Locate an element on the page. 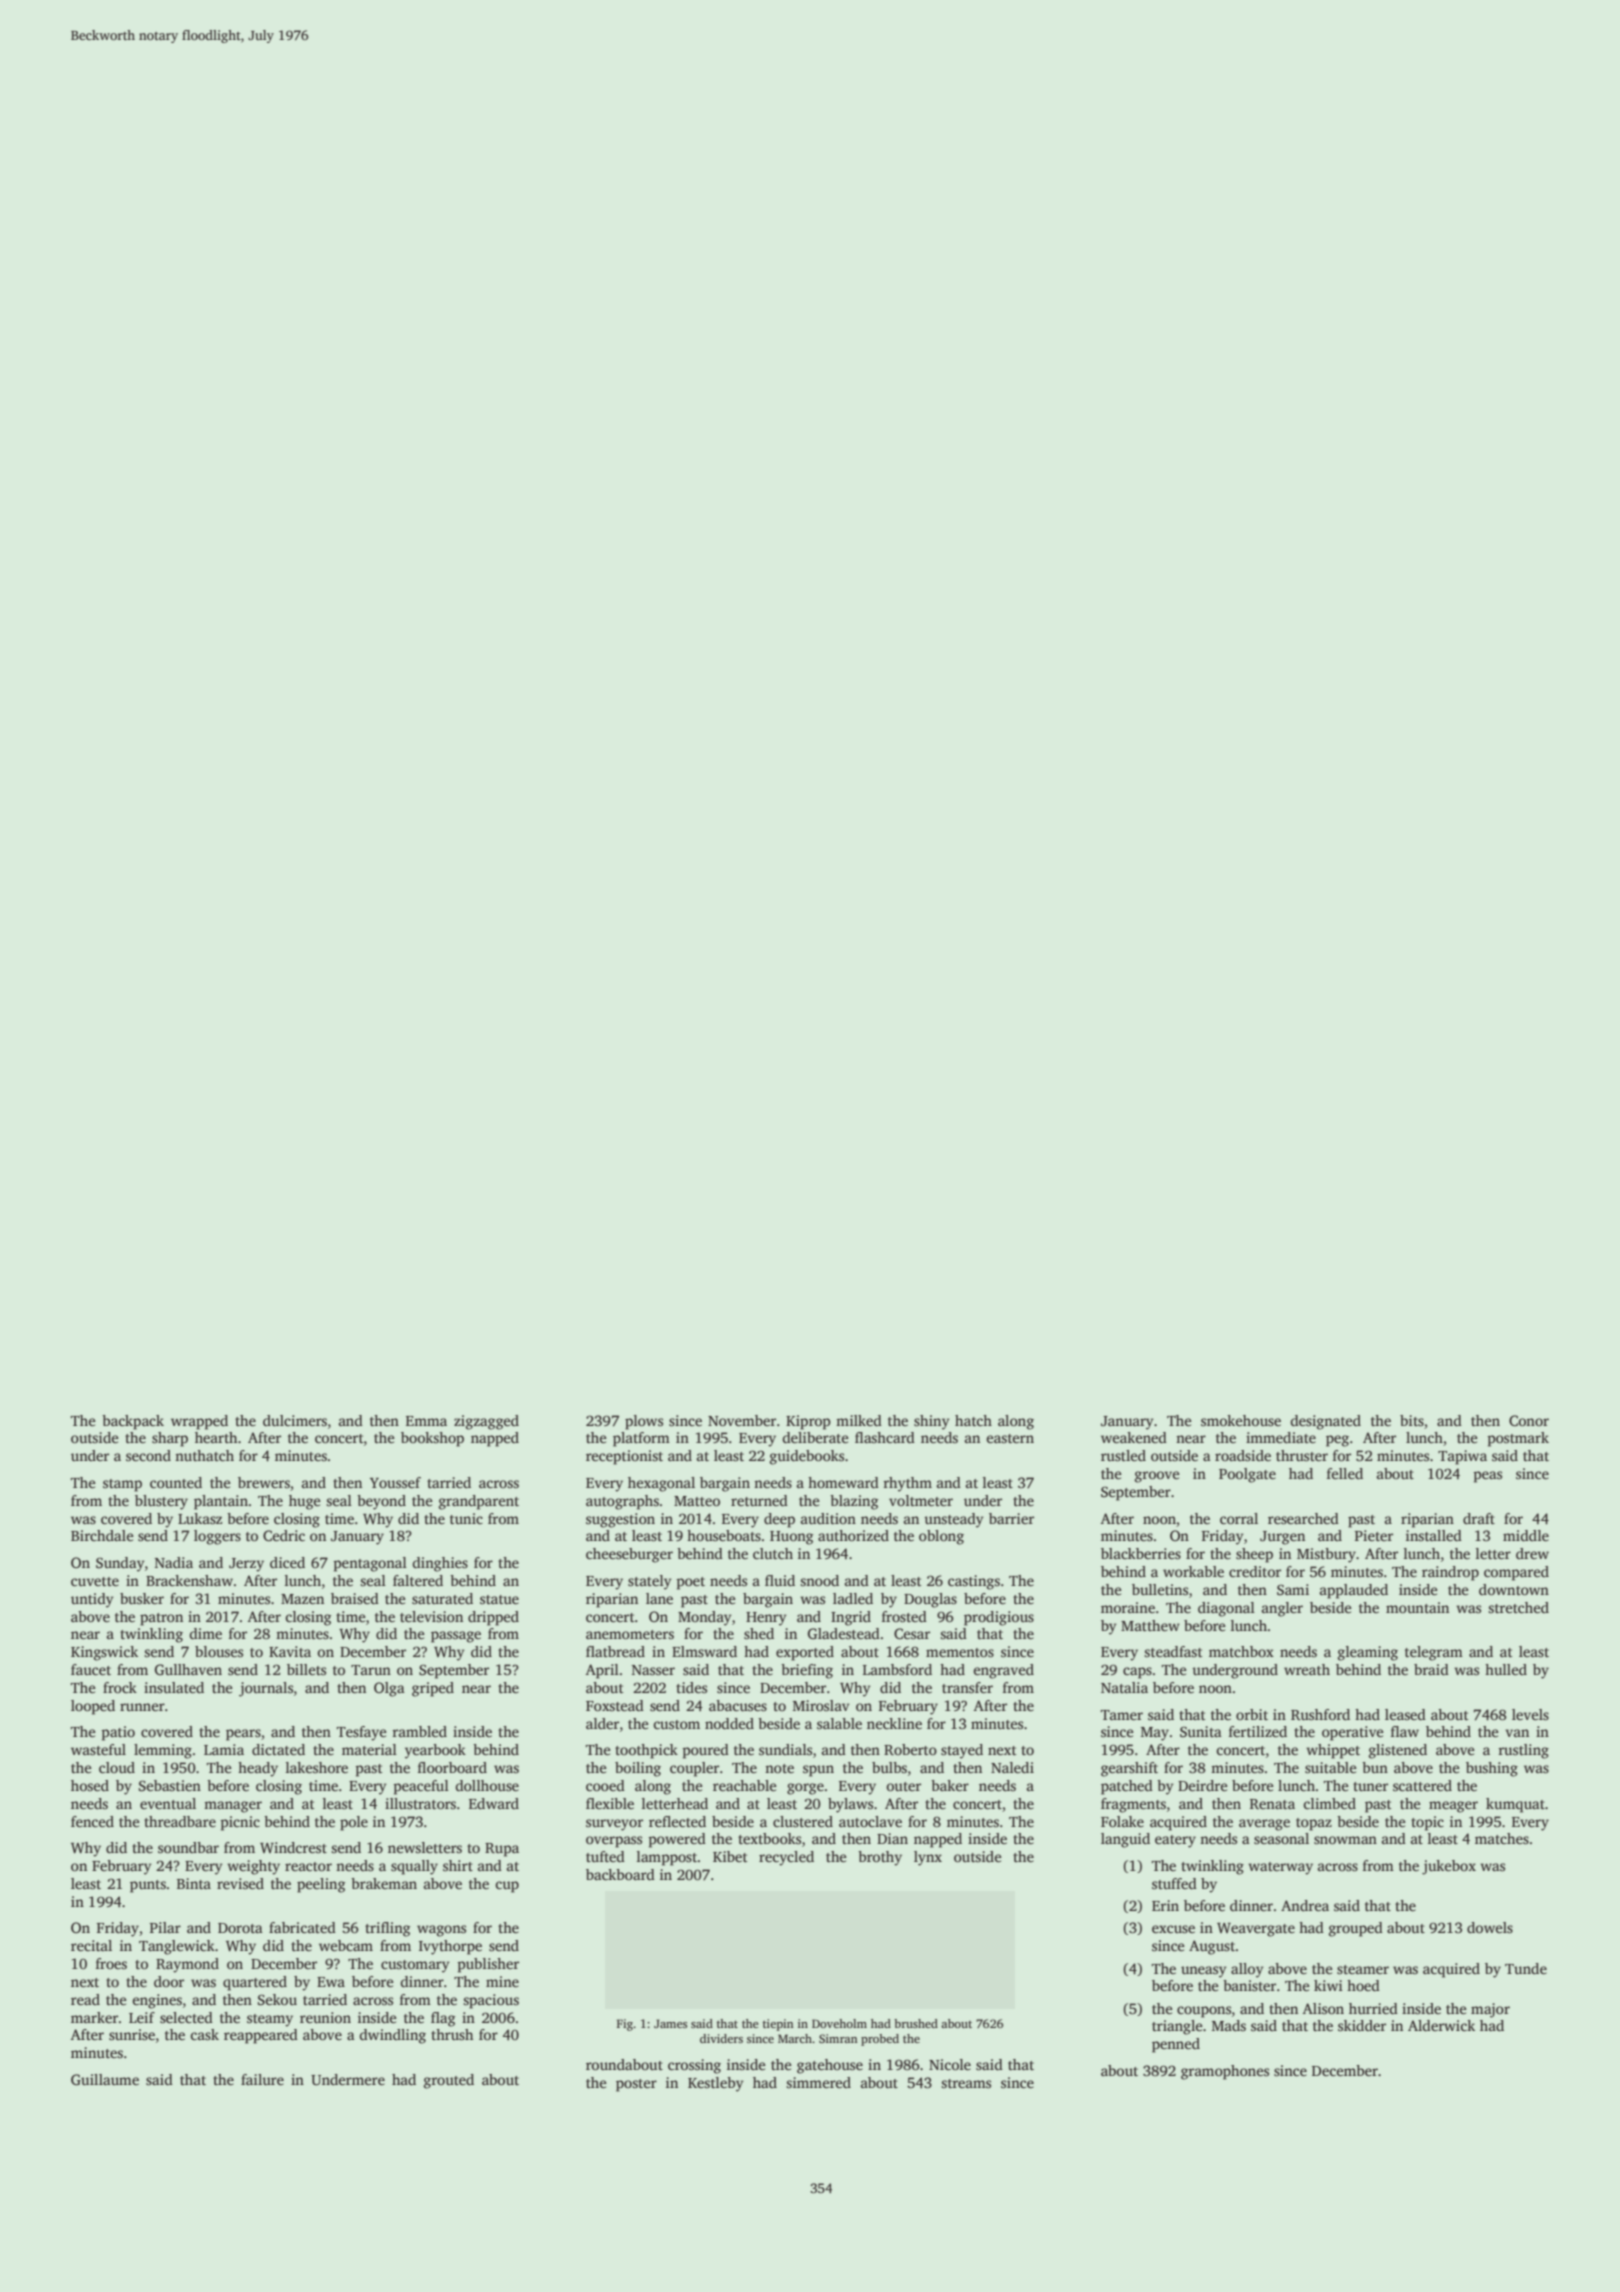  kumquat is located at coordinates (1515, 1805).
